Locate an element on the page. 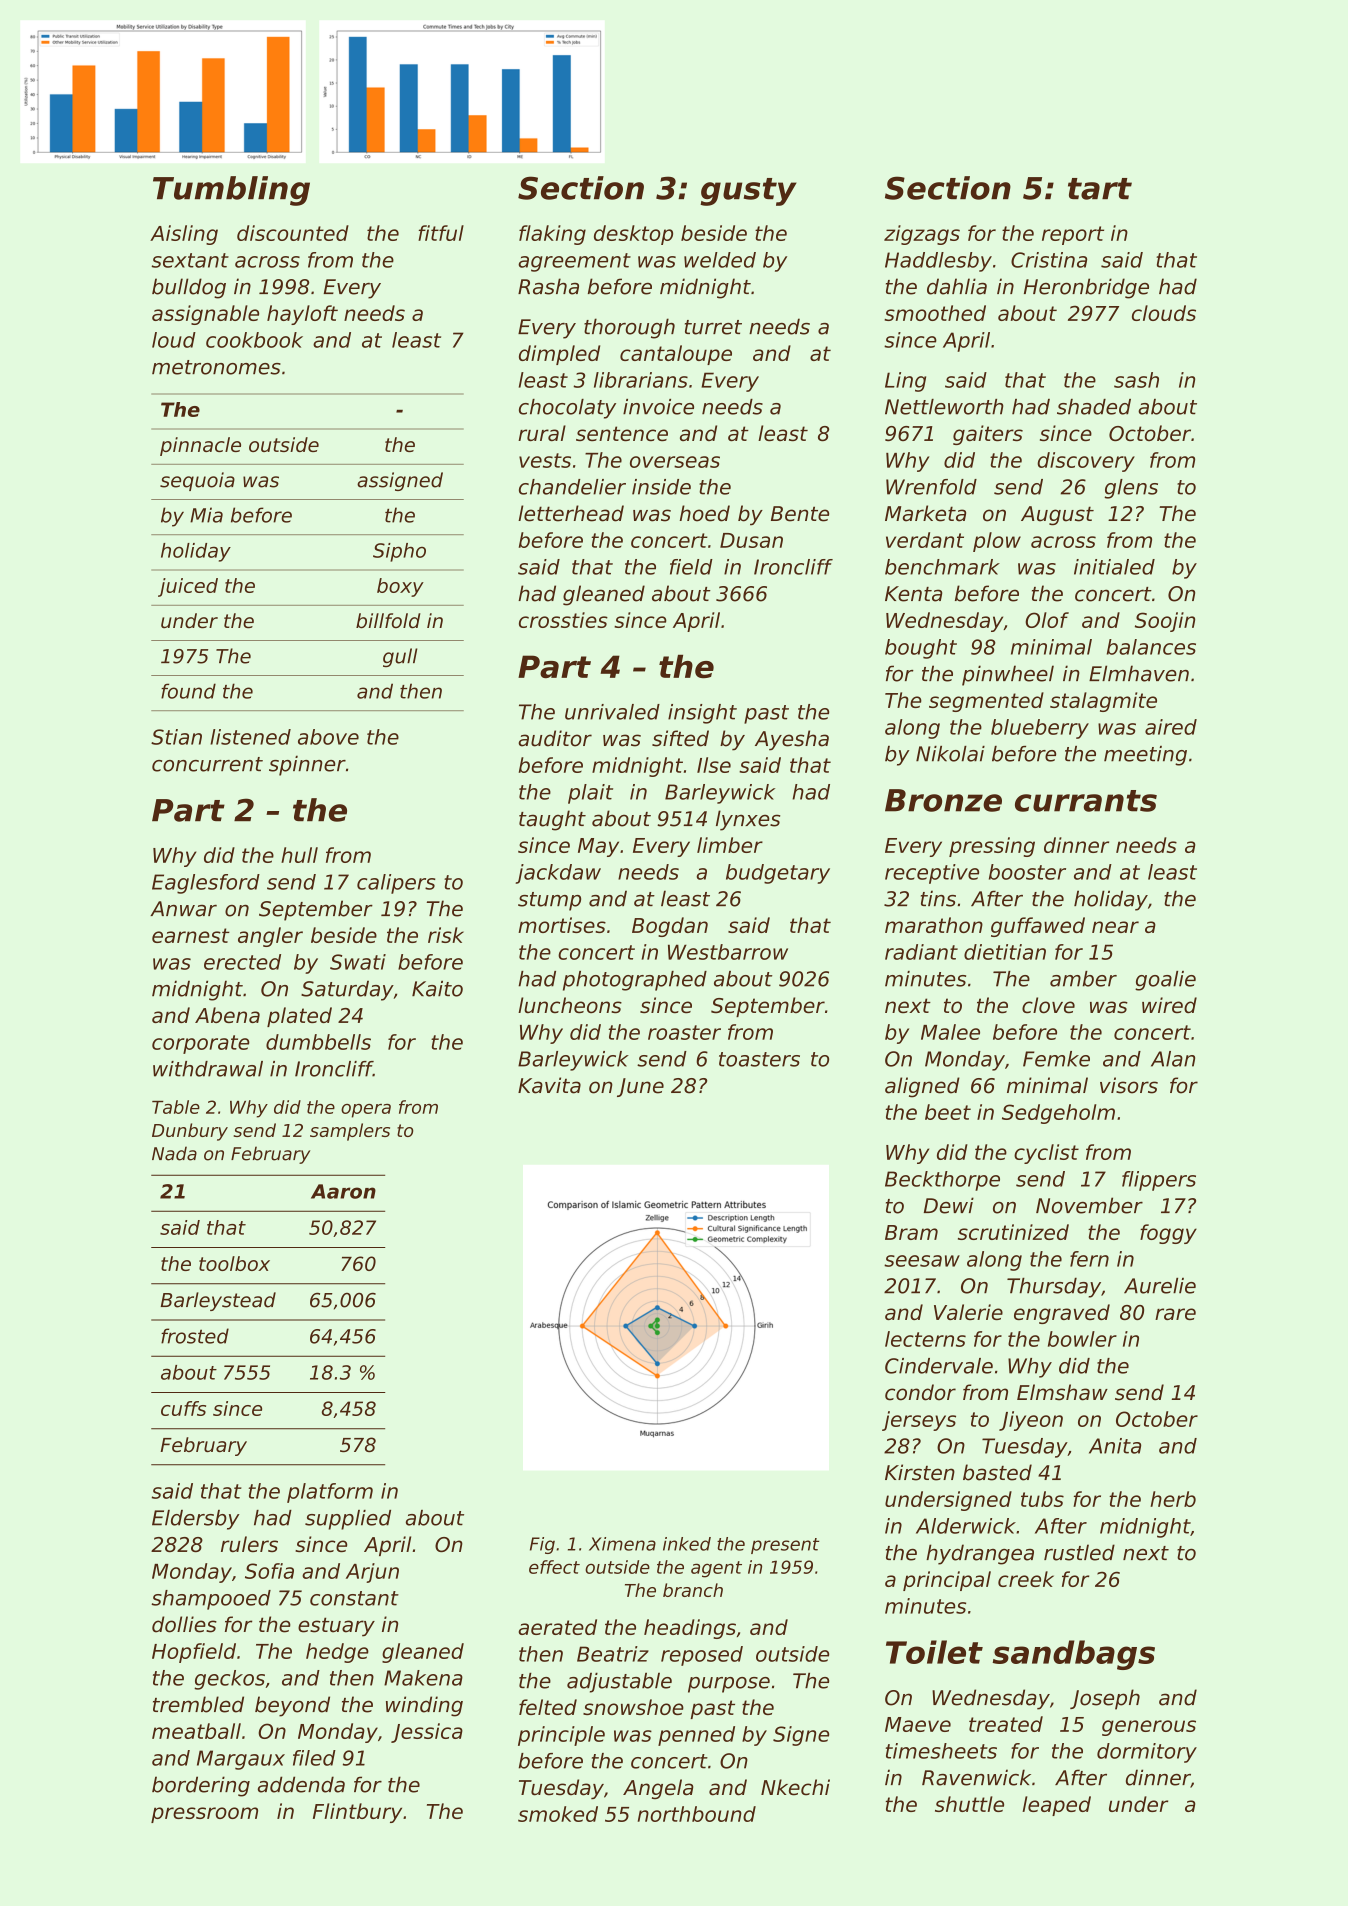 The height and width of the image is (1906, 1348). condor is located at coordinates (920, 1392).
